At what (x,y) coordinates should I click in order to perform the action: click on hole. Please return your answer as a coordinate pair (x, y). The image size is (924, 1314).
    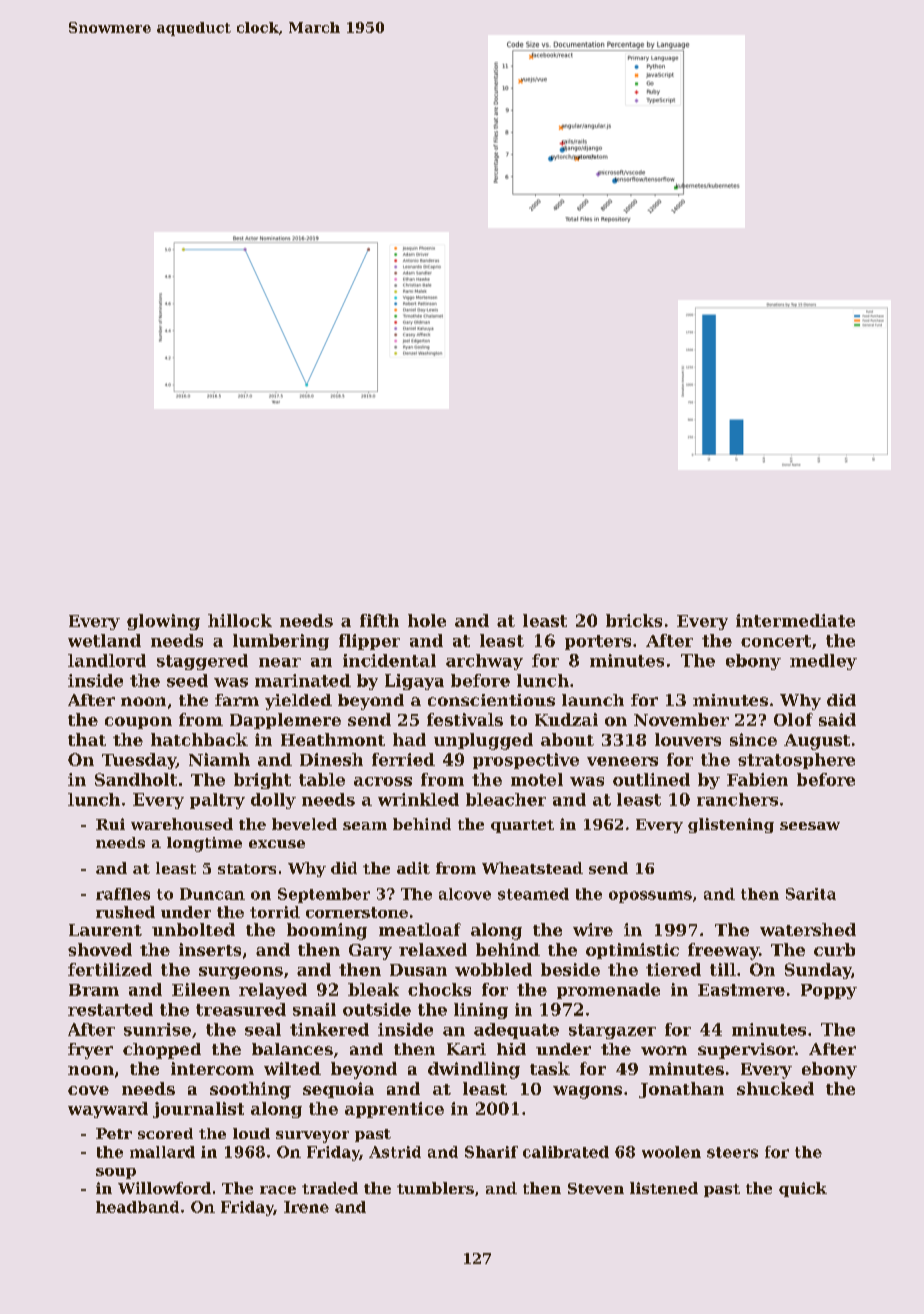
    Looking at the image, I should click on (427, 620).
